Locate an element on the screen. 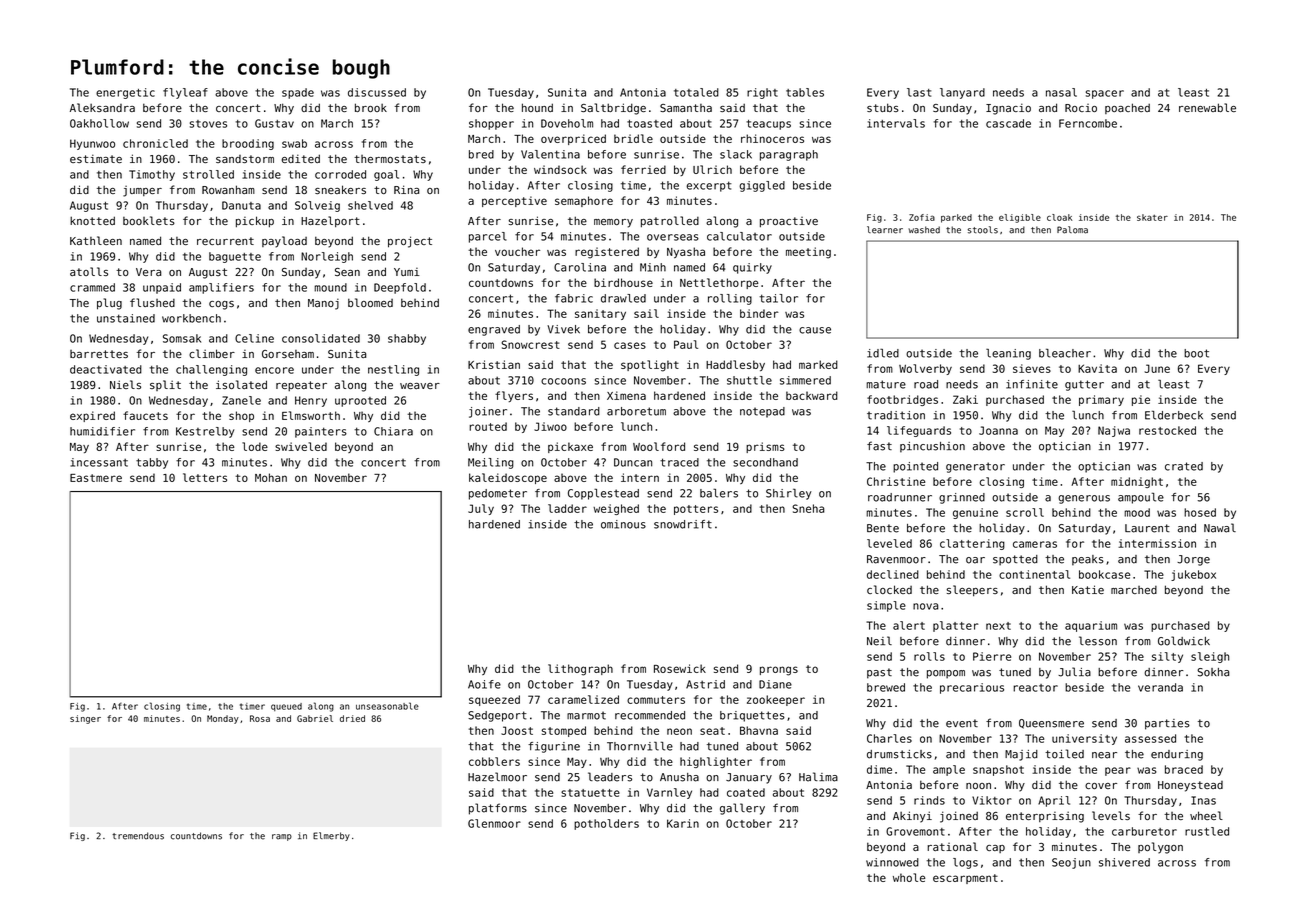 This screenshot has width=1308, height=924. Samantha is located at coordinates (686, 108).
